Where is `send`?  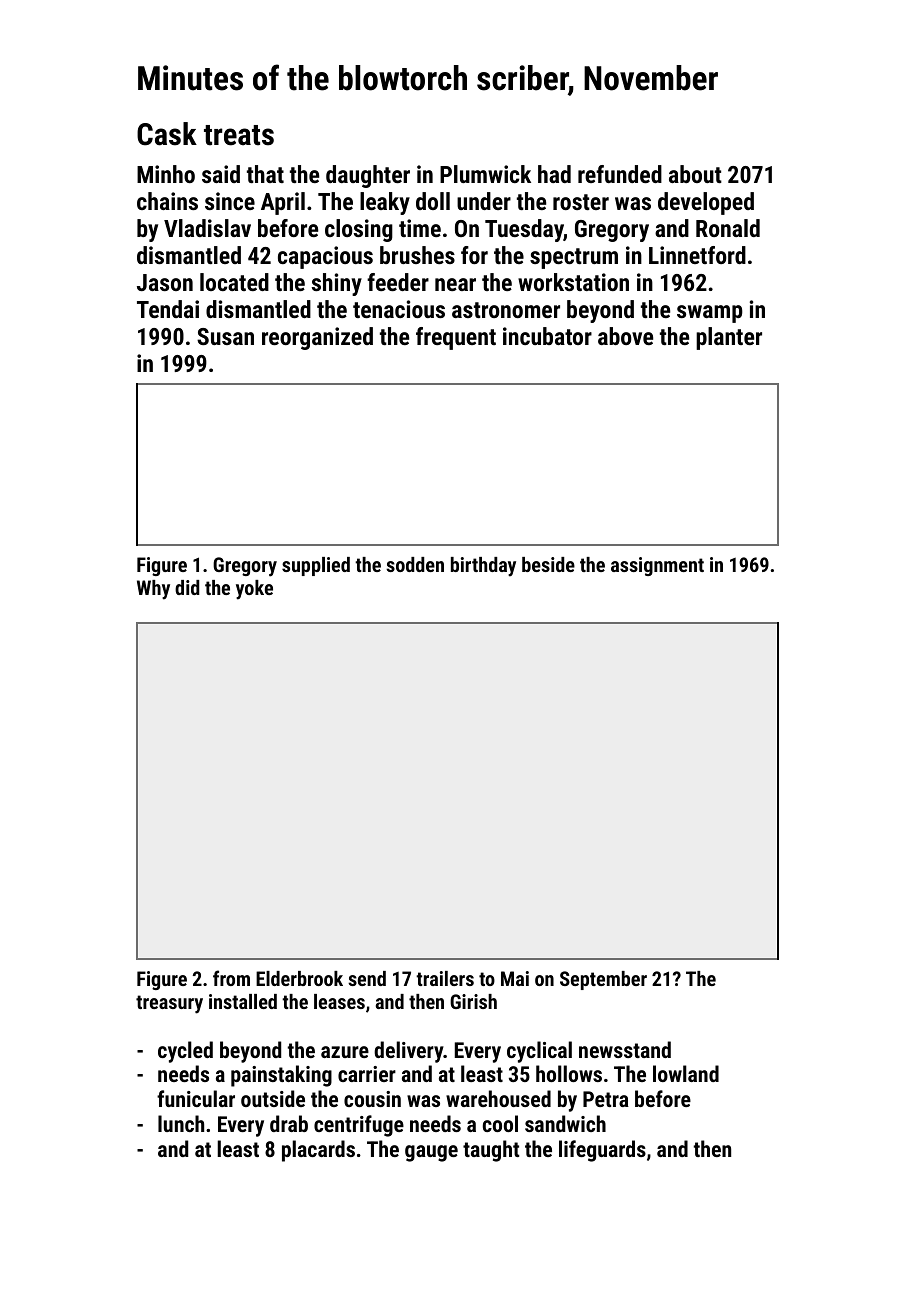
send is located at coordinates (367, 978).
